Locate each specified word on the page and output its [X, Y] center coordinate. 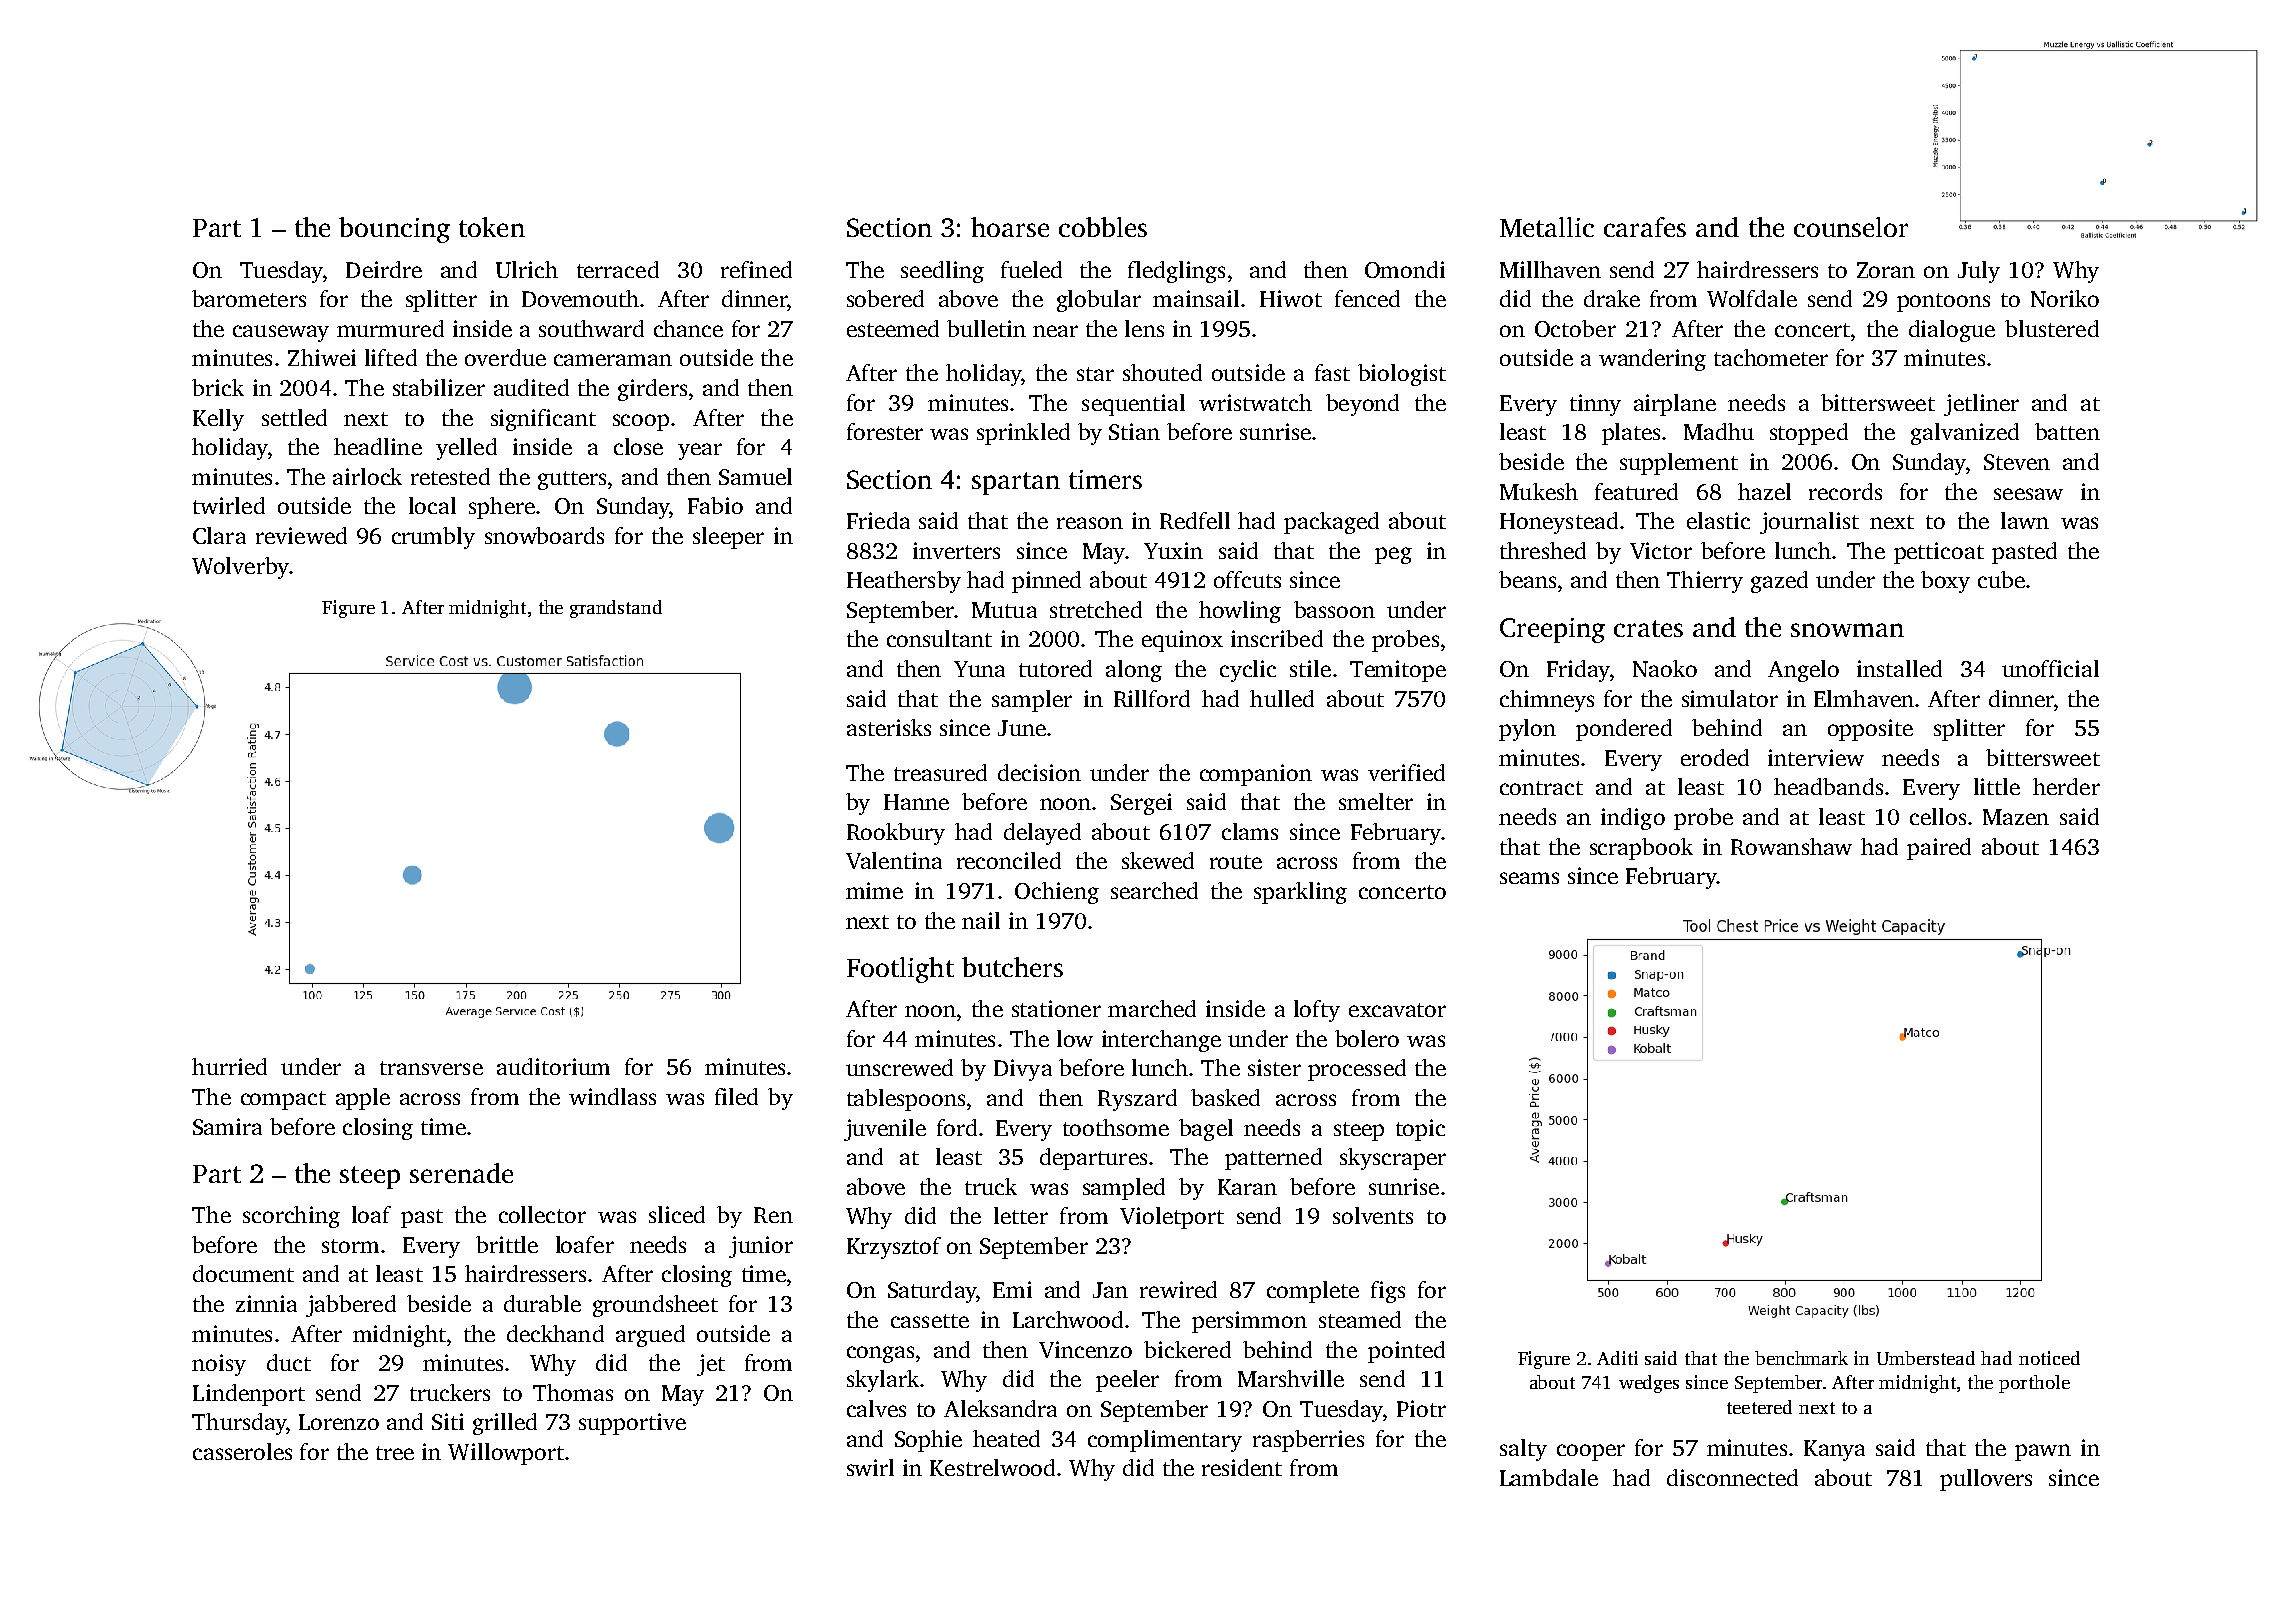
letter [1021, 1215]
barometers [249, 298]
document [243, 1273]
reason [1090, 523]
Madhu [1719, 431]
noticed [2049, 1358]
